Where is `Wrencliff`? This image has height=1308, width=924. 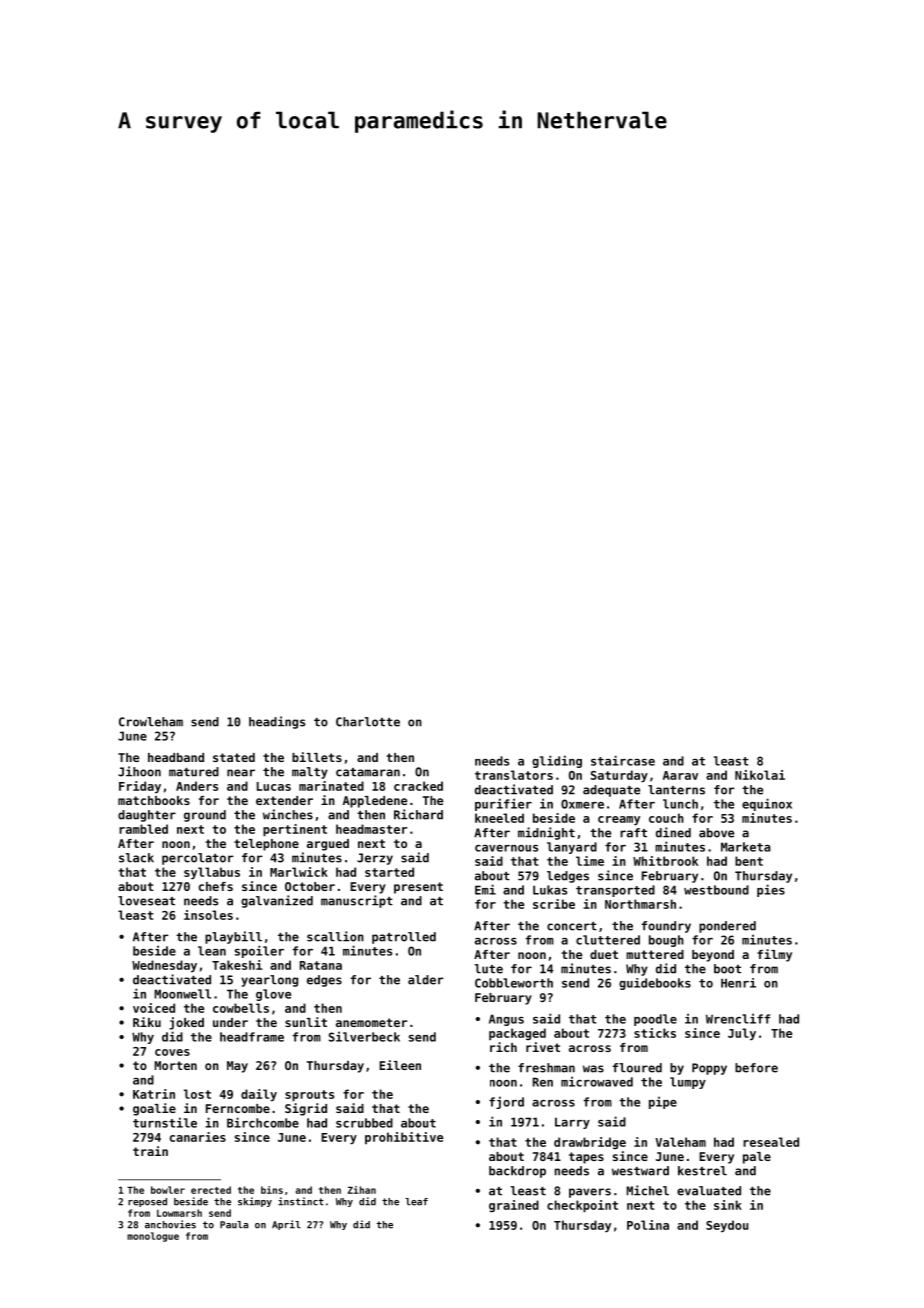 Wrencliff is located at coordinates (738, 1018).
